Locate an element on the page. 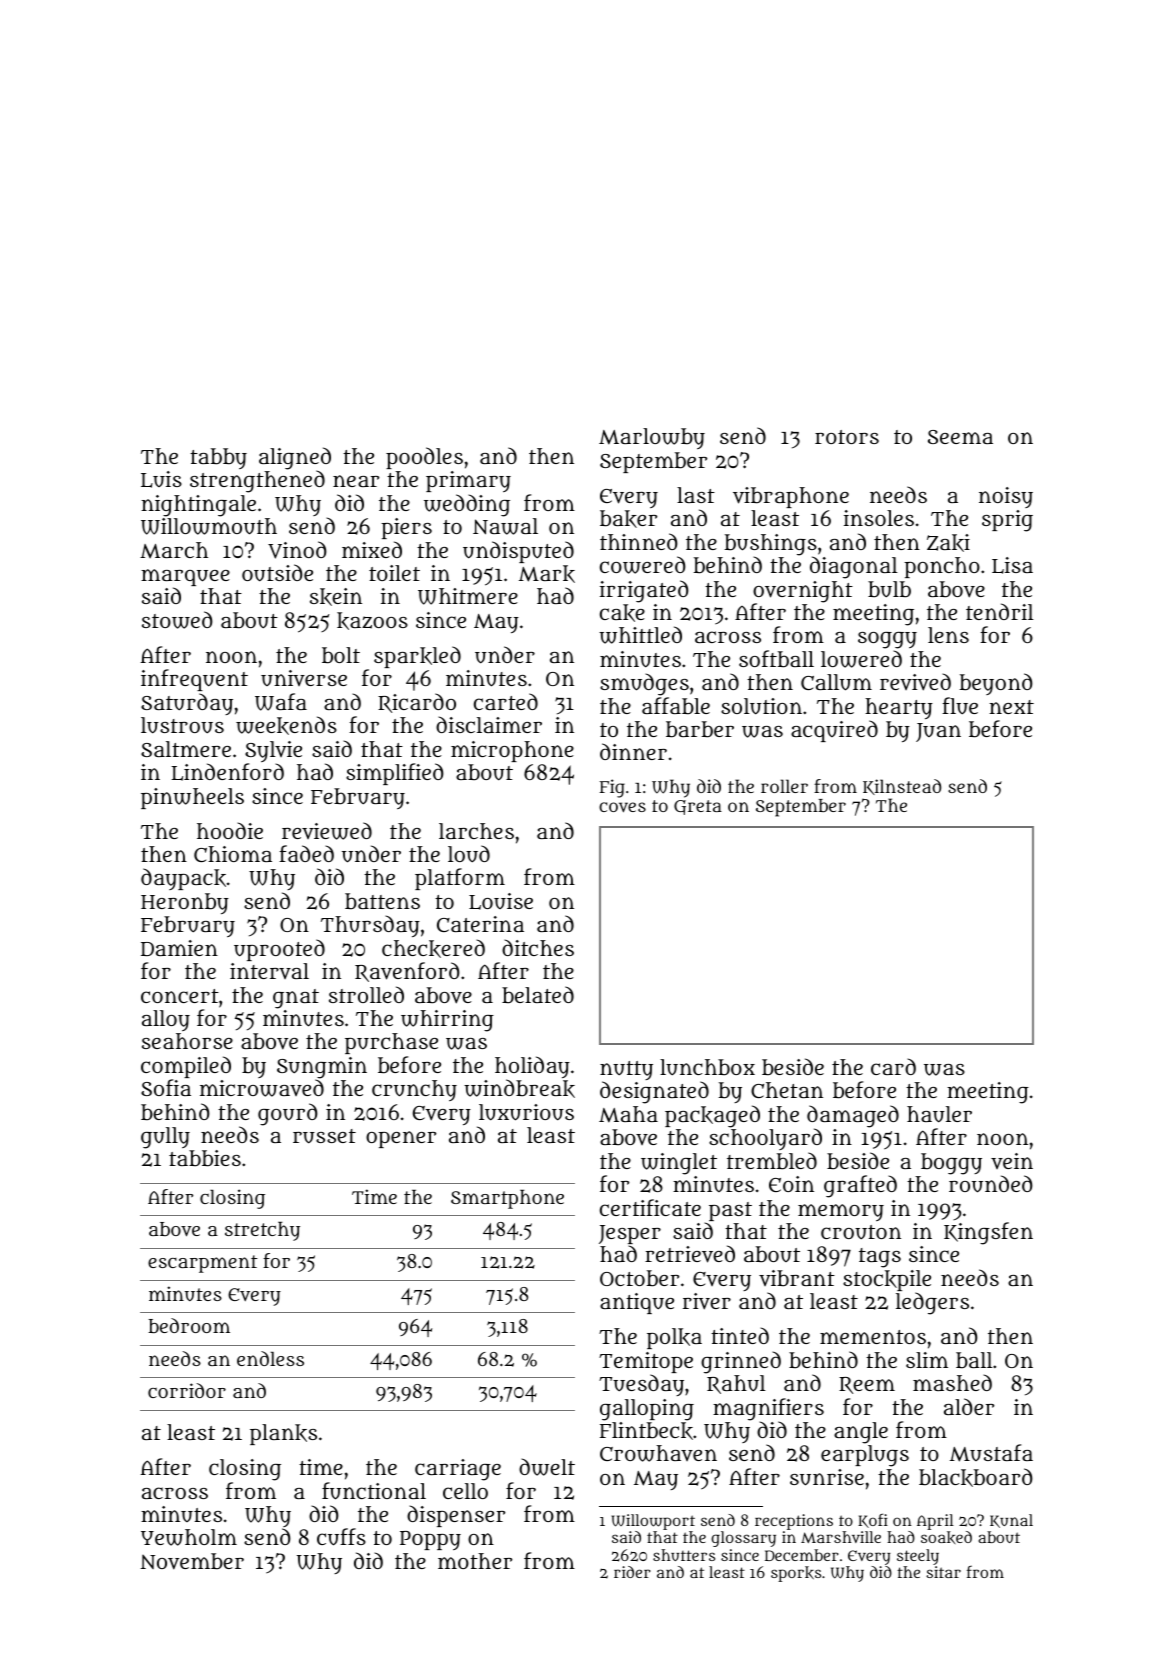 Image resolution: width=1174 pixels, height=1660 pixels. November is located at coordinates (192, 1561).
